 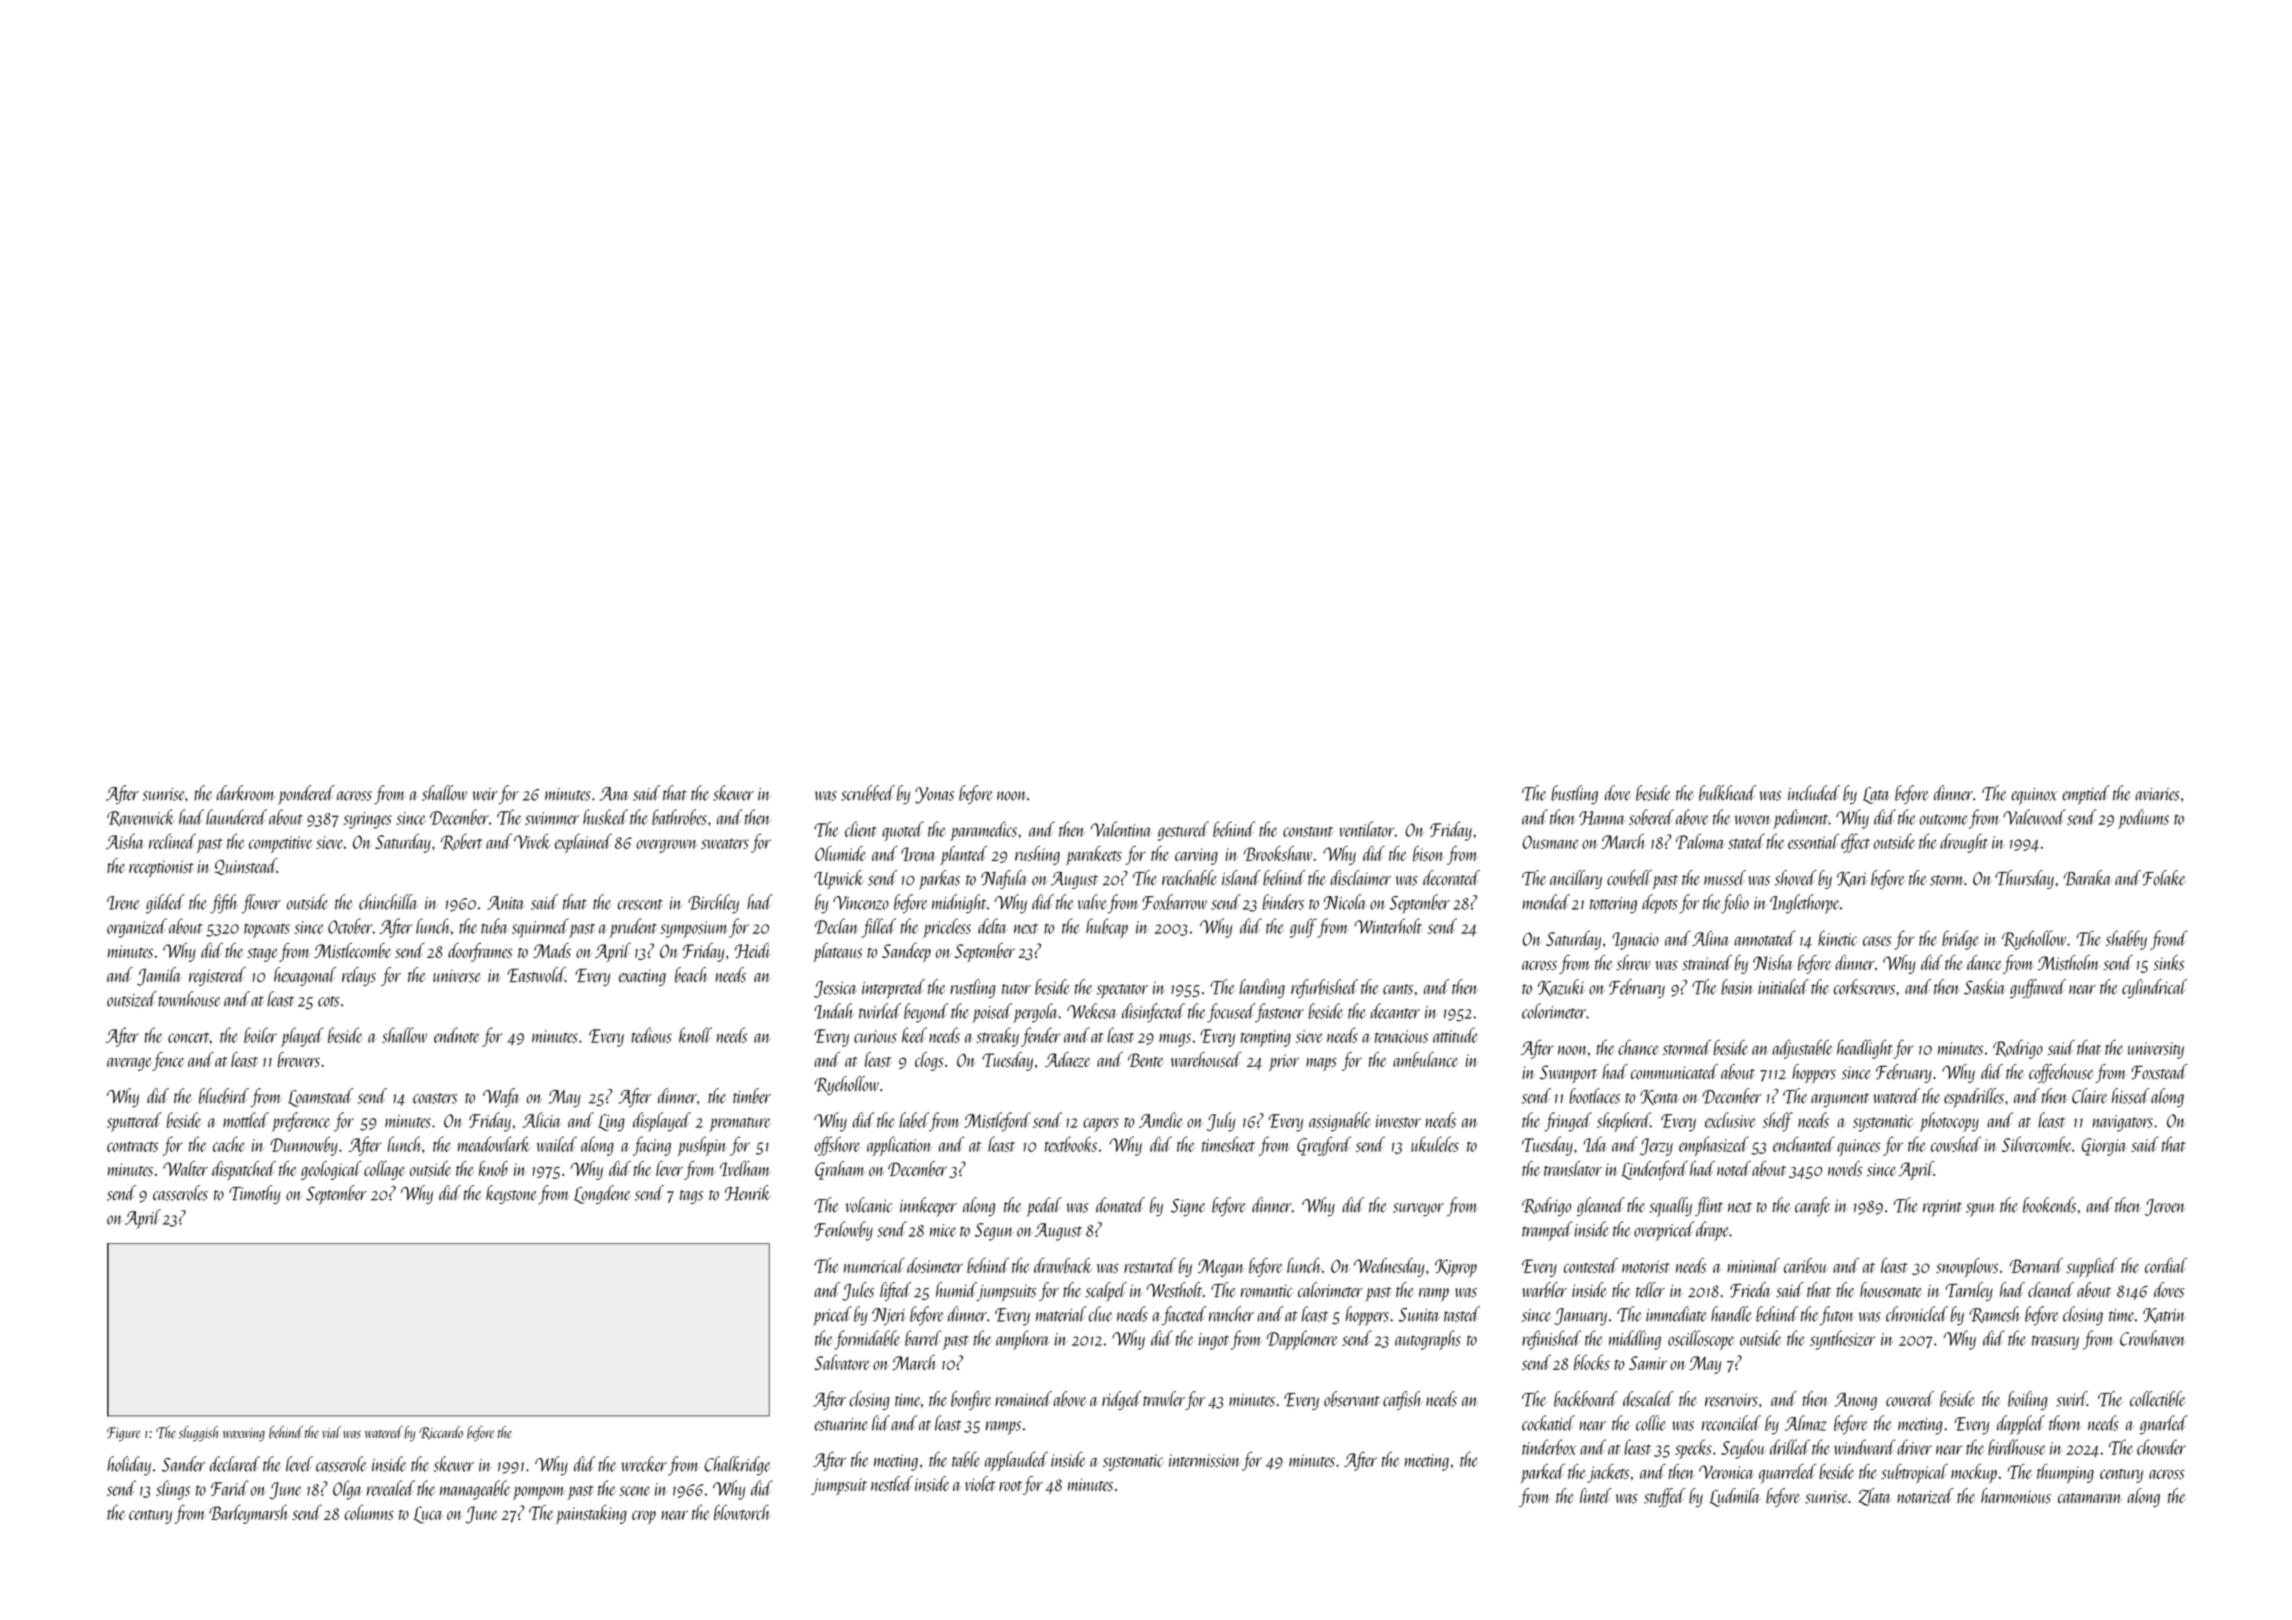 What do you see at coordinates (1107, 928) in the screenshot?
I see `hubcap` at bounding box center [1107, 928].
